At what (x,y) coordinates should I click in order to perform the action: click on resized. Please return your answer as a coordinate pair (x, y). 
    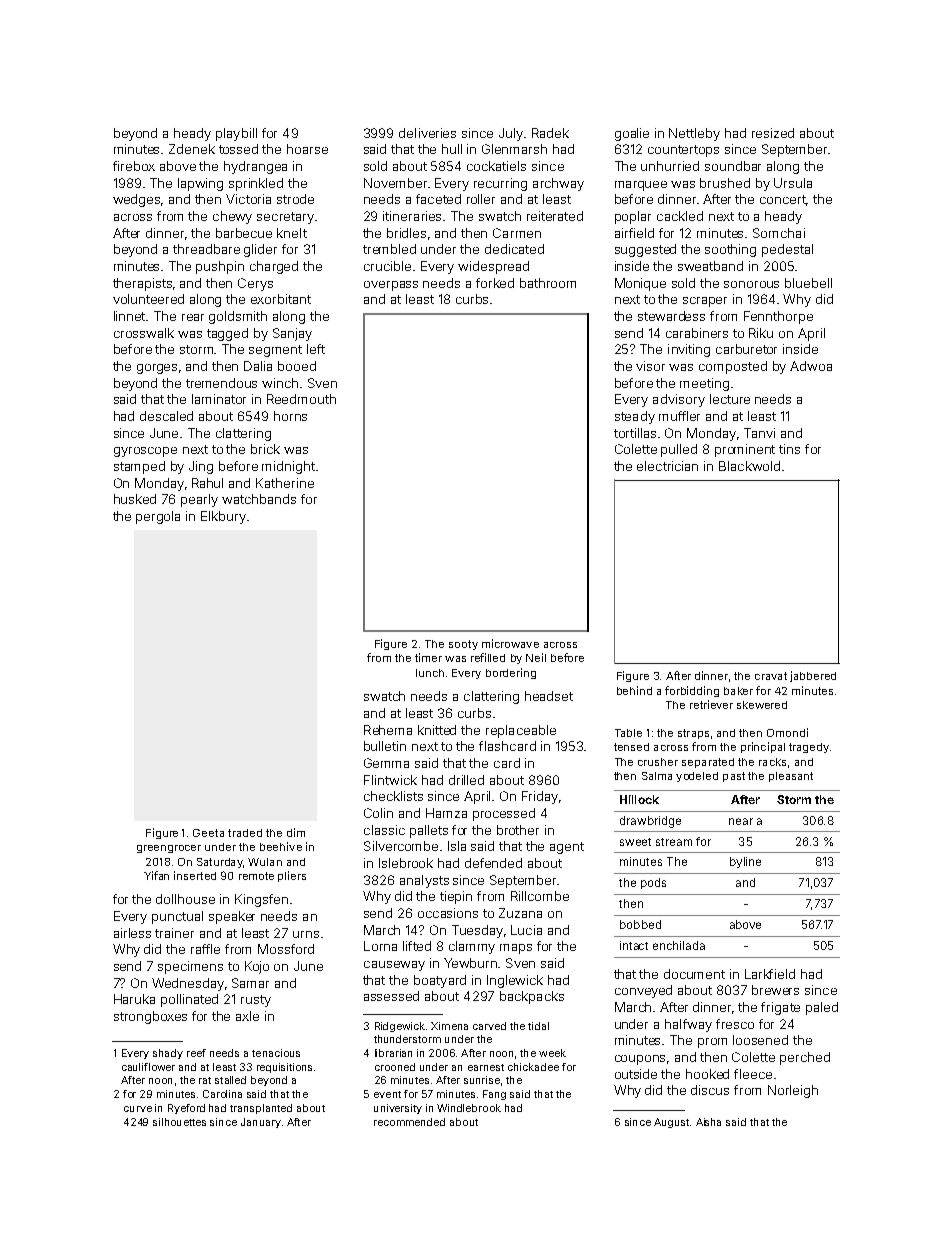
    Looking at the image, I should click on (773, 133).
